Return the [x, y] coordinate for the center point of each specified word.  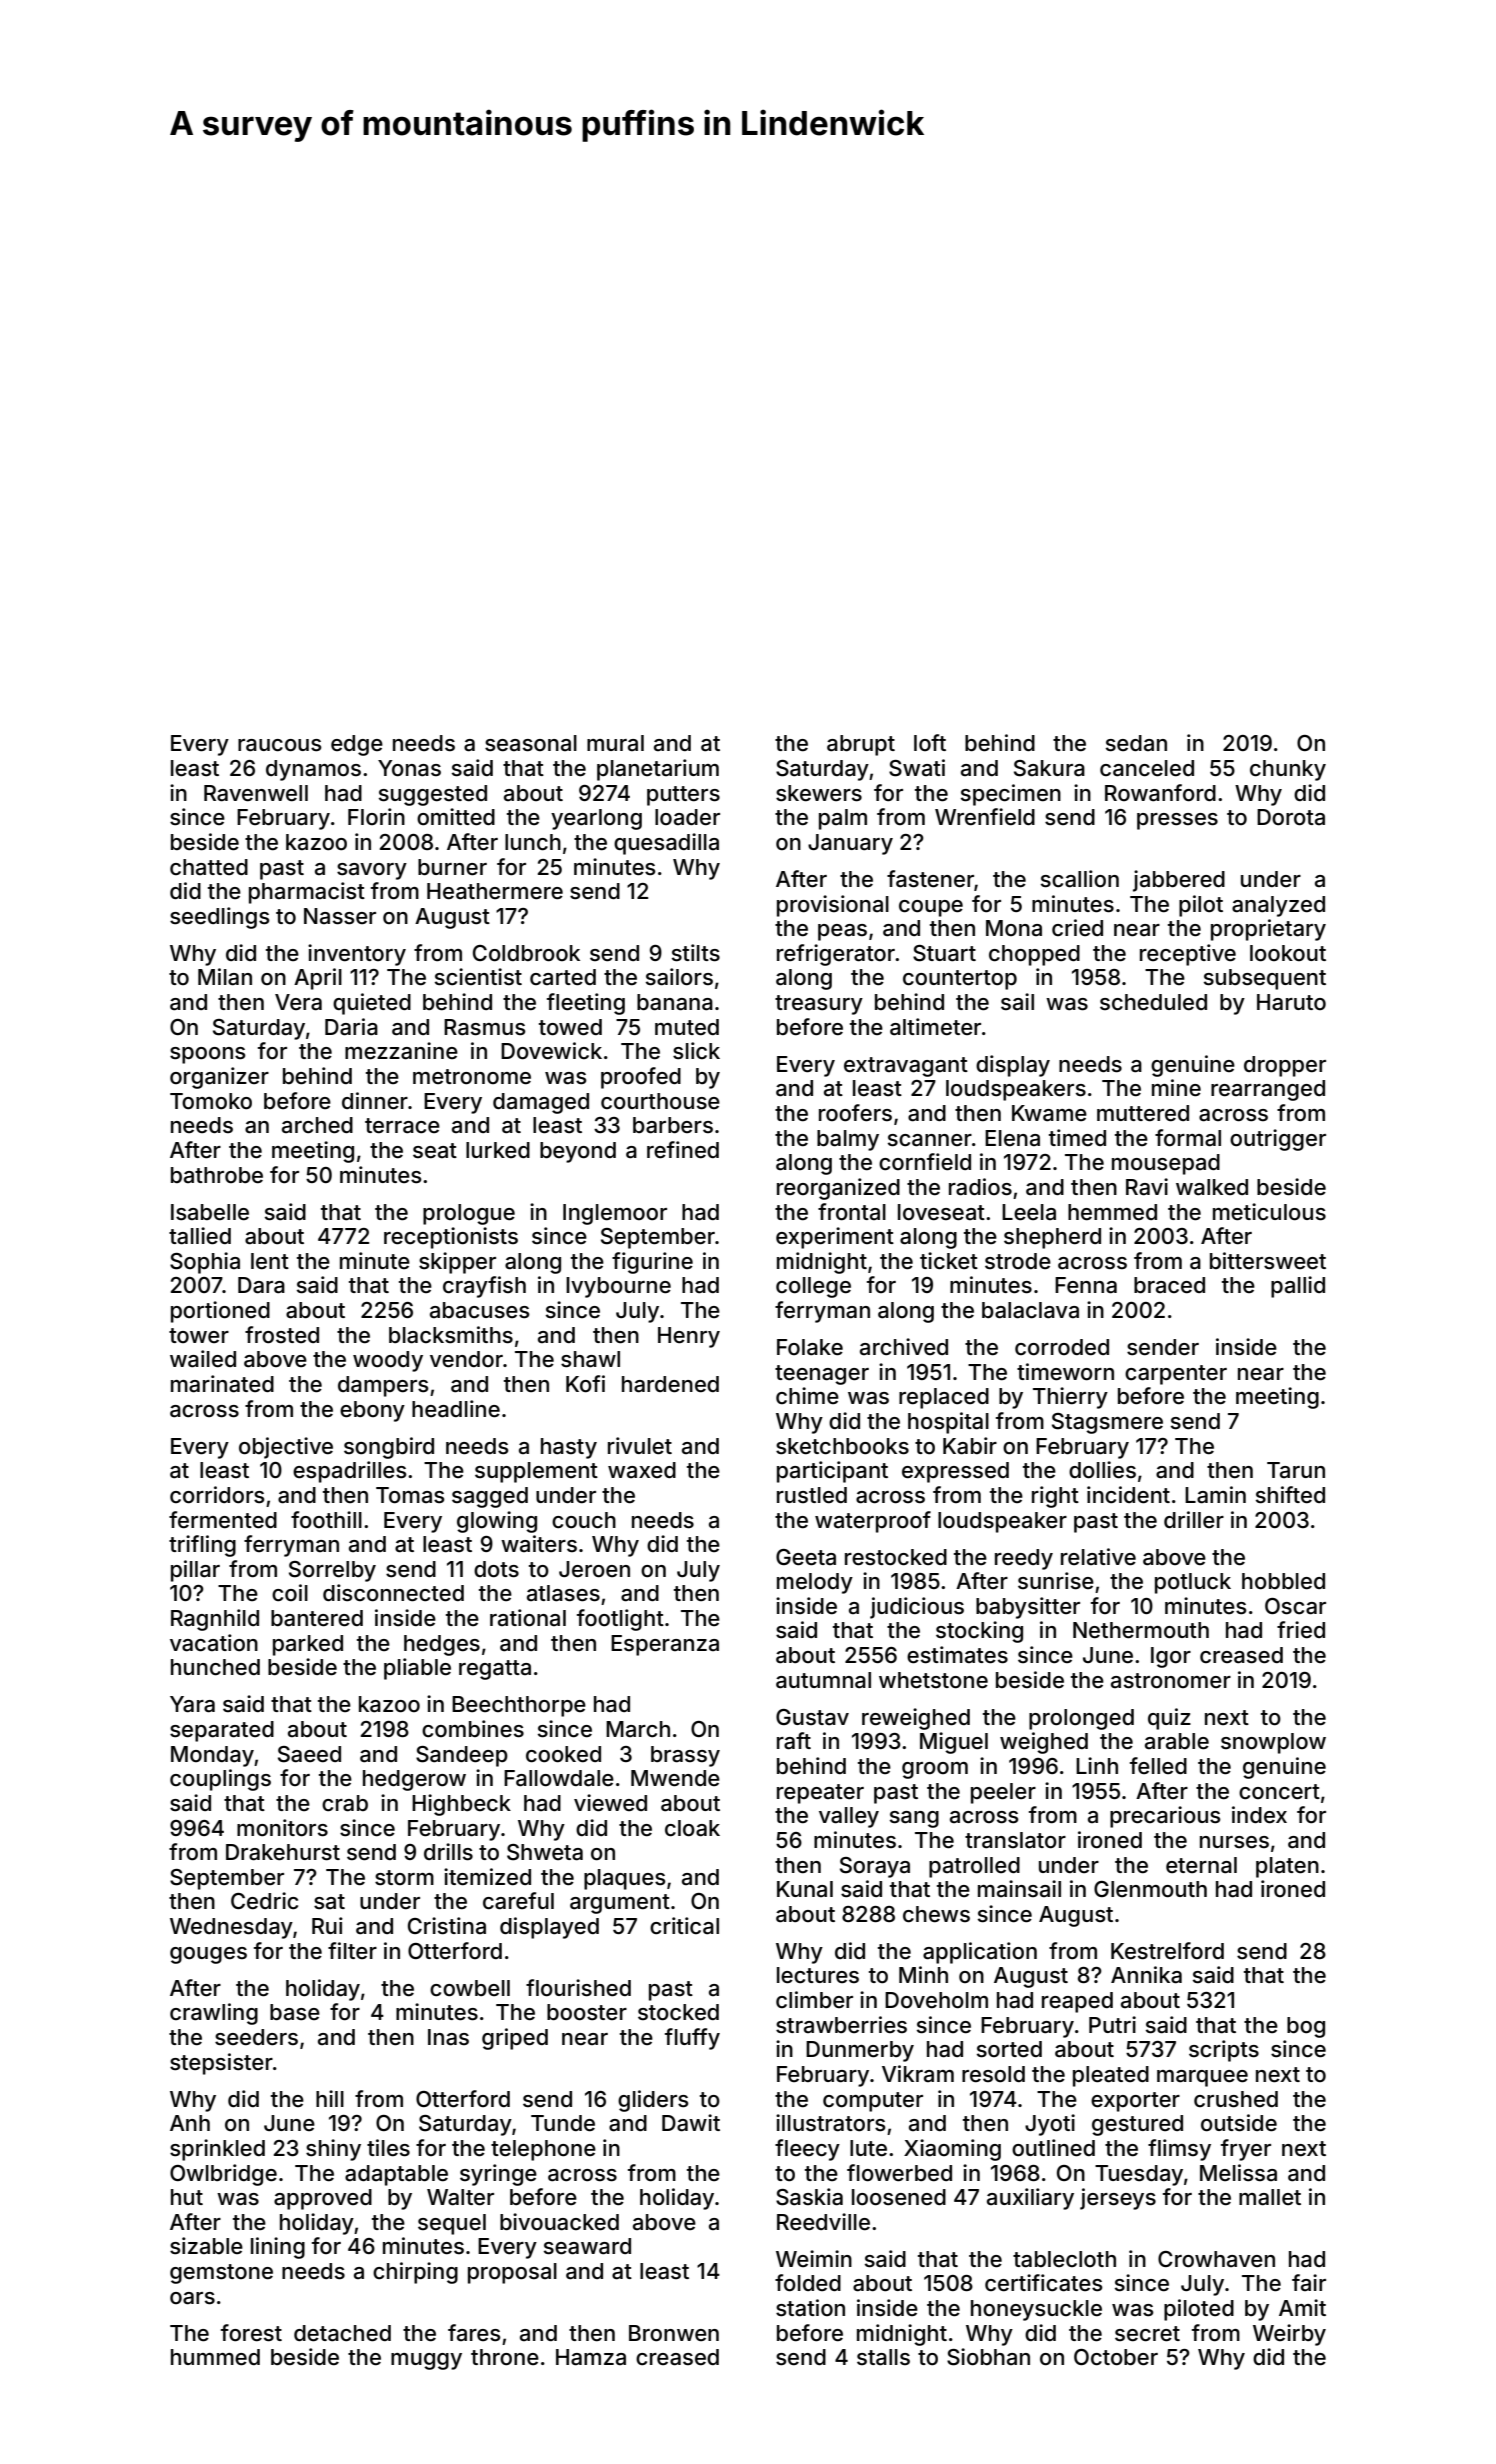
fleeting [586, 1004]
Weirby [1289, 2335]
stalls [883, 2357]
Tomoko [211, 1101]
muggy [426, 2361]
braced [1169, 1285]
